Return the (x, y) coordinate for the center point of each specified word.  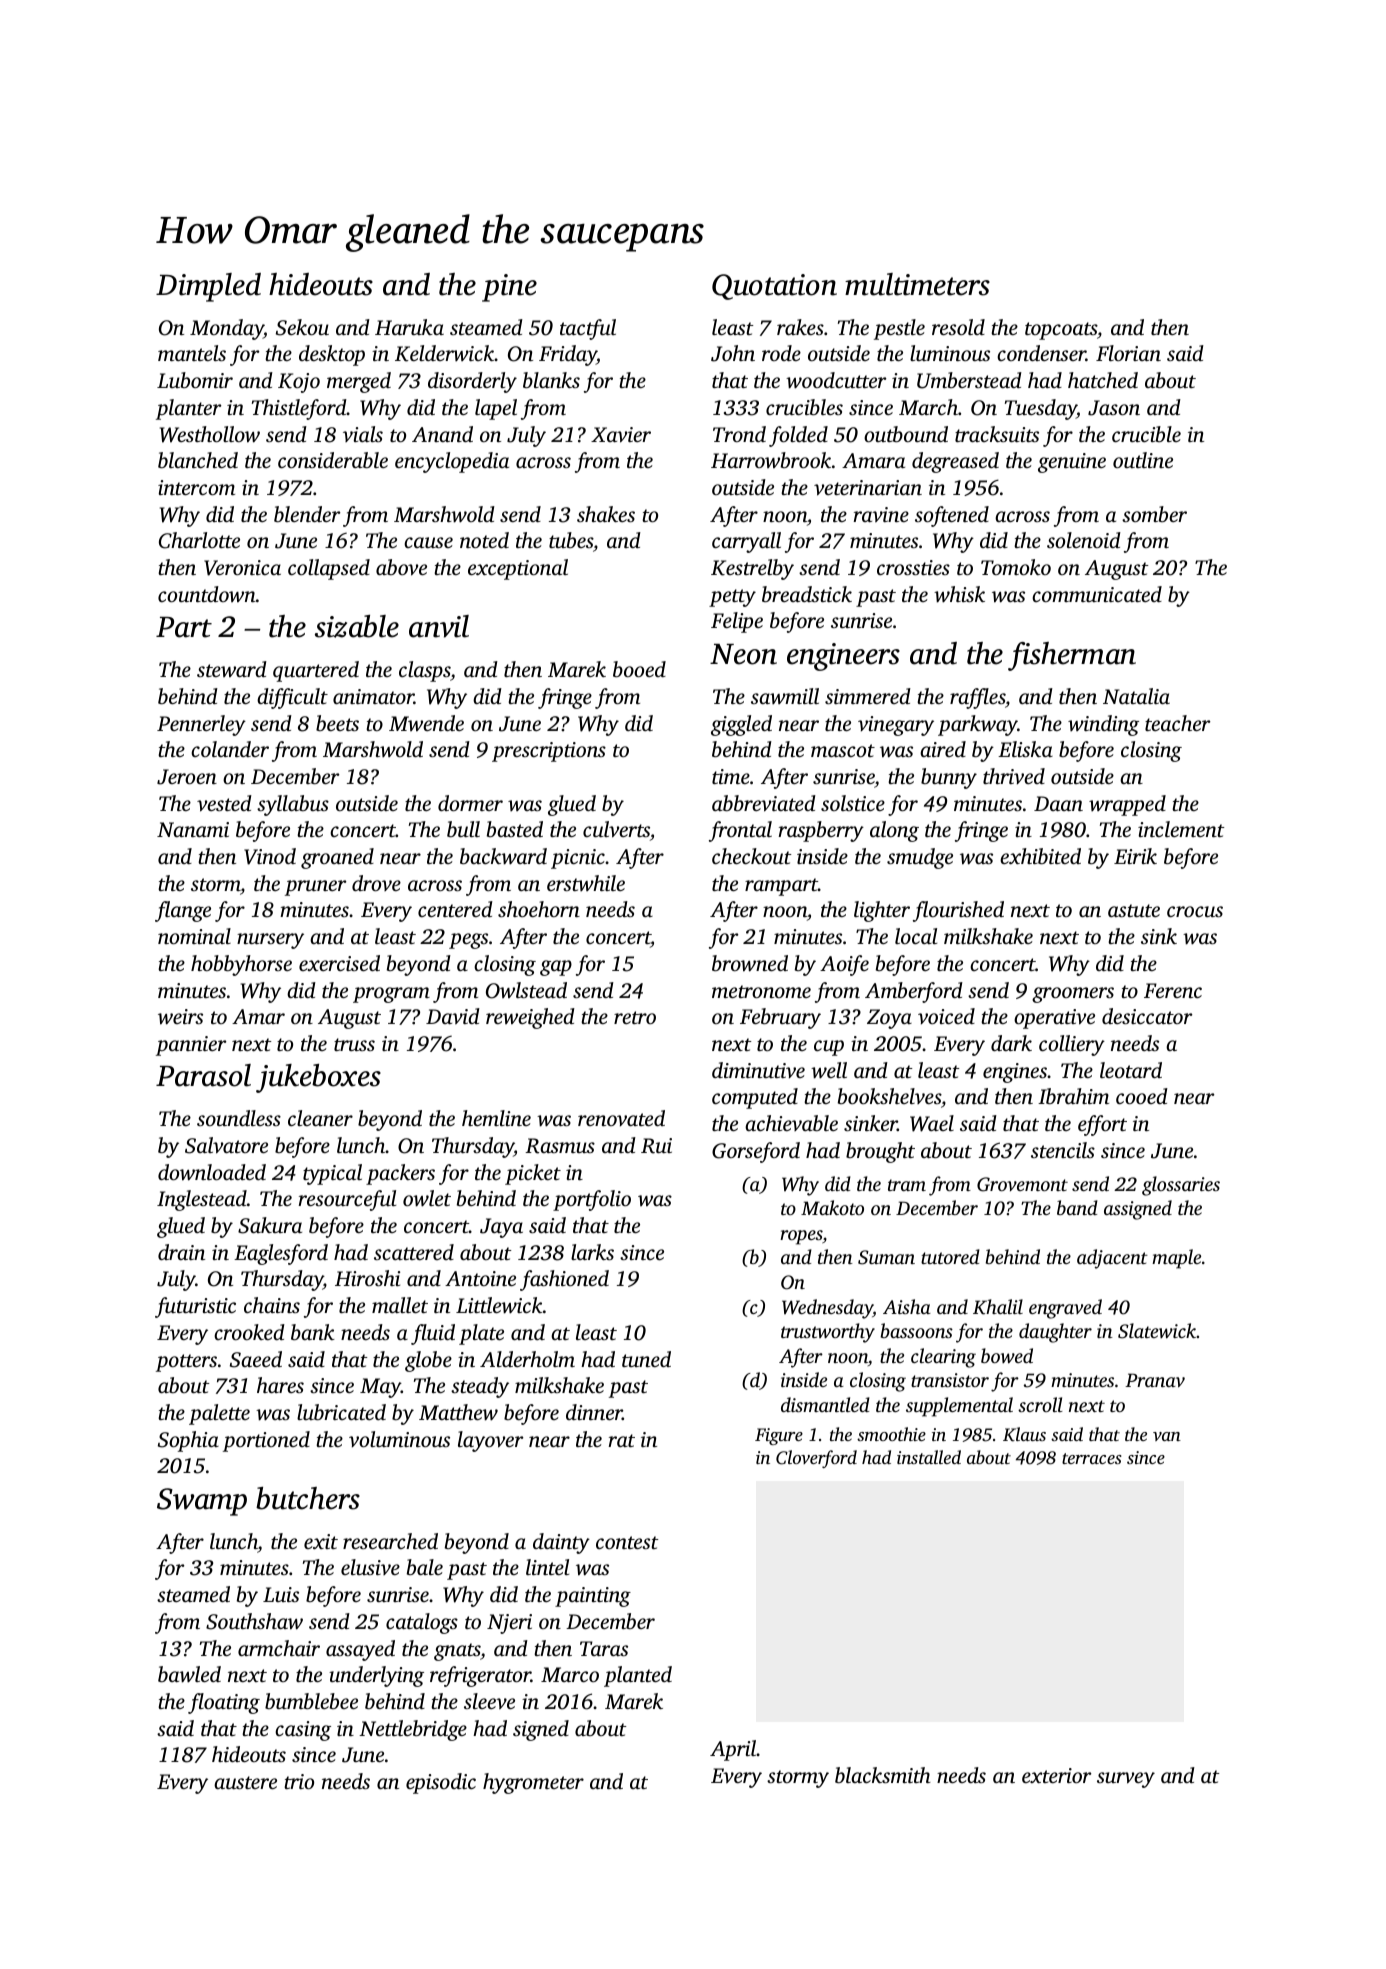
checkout (752, 856)
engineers (843, 657)
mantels (192, 353)
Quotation (774, 287)
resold (958, 327)
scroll (1040, 1404)
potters (186, 1363)
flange (183, 911)
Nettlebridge (413, 1730)
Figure (779, 1436)
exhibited (1040, 856)
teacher (1178, 723)
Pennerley (201, 725)
